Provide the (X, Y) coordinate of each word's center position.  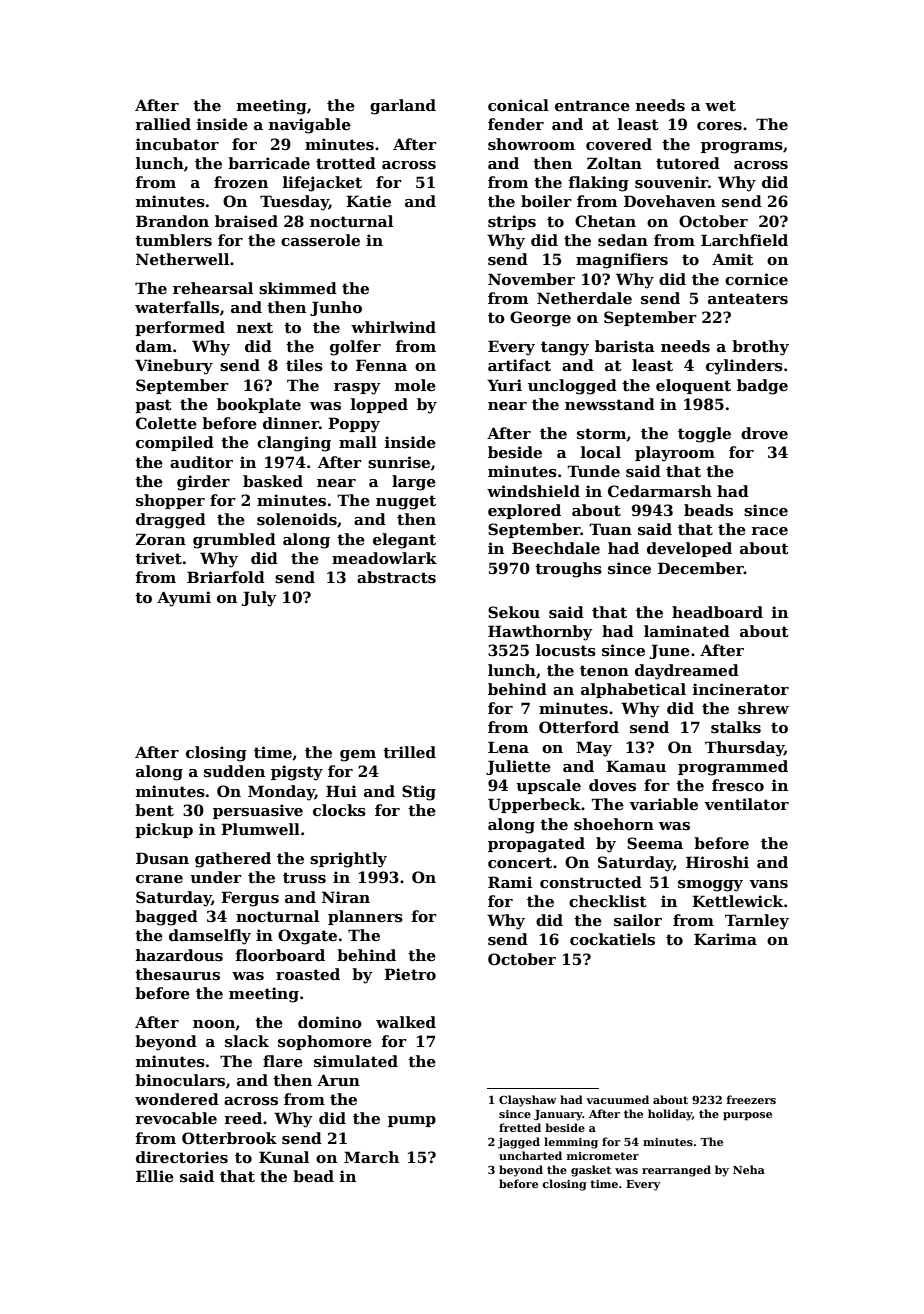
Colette (166, 423)
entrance (592, 105)
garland (403, 107)
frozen (241, 182)
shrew (763, 708)
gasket (591, 1171)
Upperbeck (534, 805)
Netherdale (584, 298)
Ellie (155, 1176)
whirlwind (393, 327)
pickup (164, 830)
